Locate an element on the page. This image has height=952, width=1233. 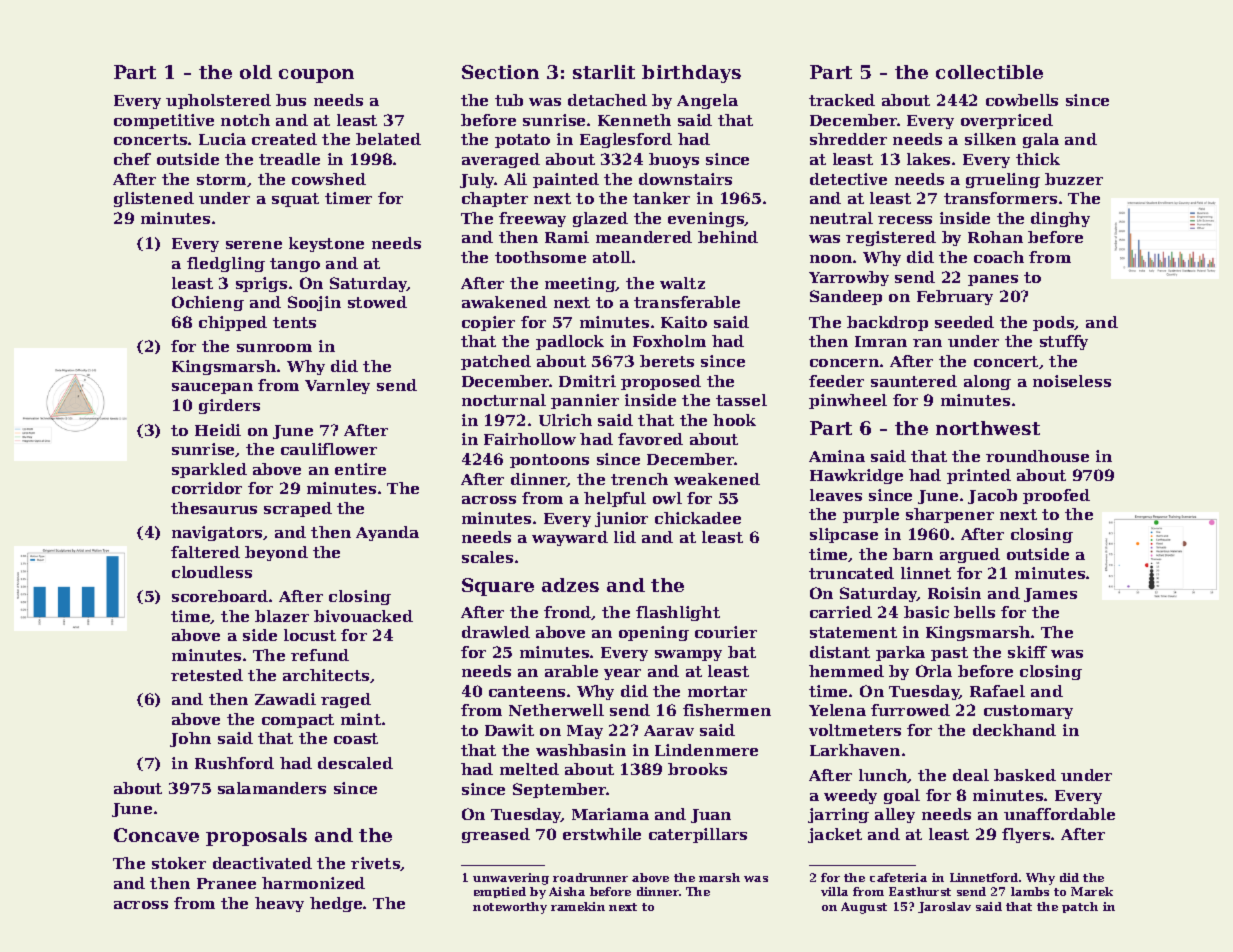
noteworthy is located at coordinates (510, 908).
